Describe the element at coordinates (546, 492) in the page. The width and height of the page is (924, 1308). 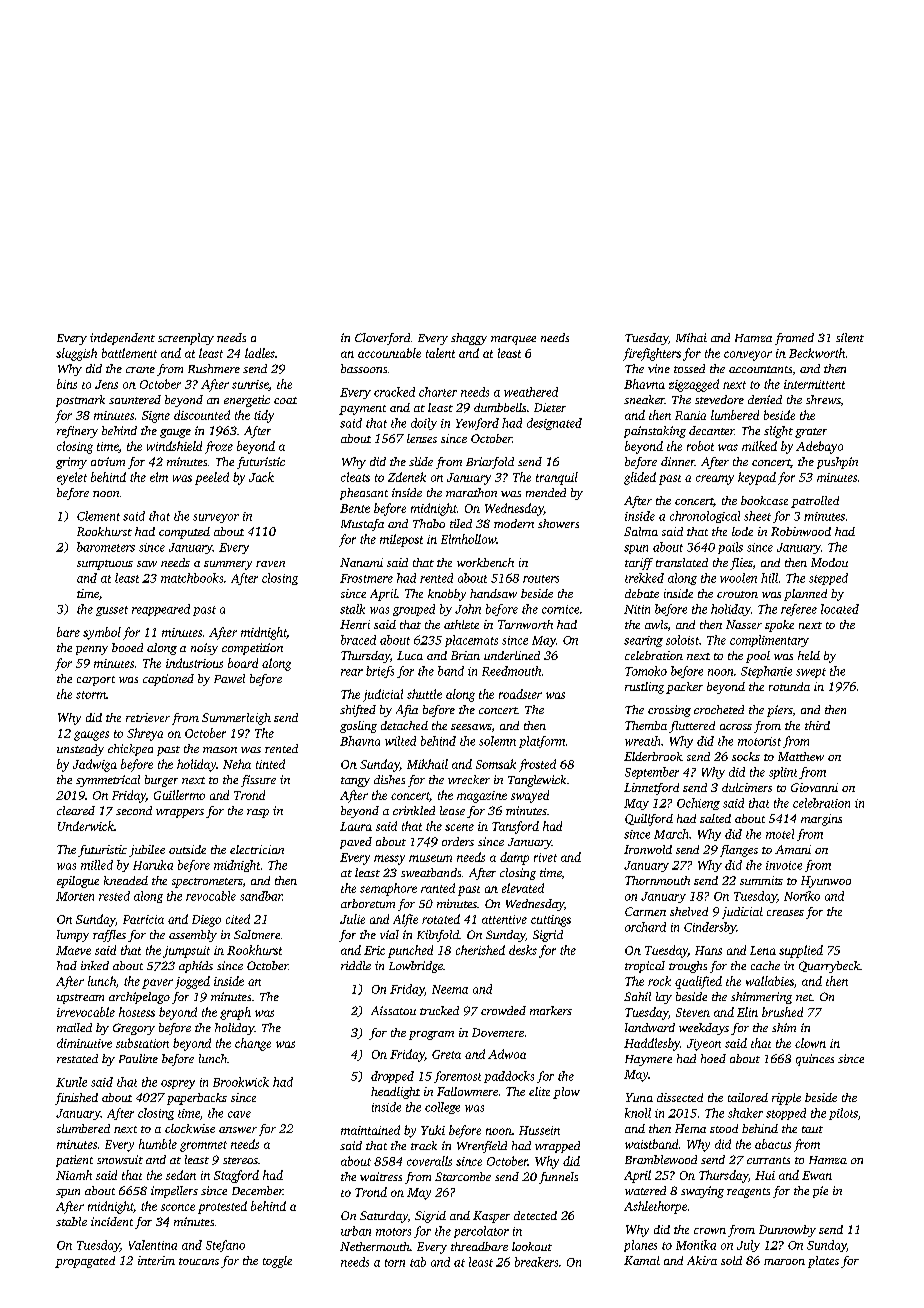
I see `mended` at that location.
